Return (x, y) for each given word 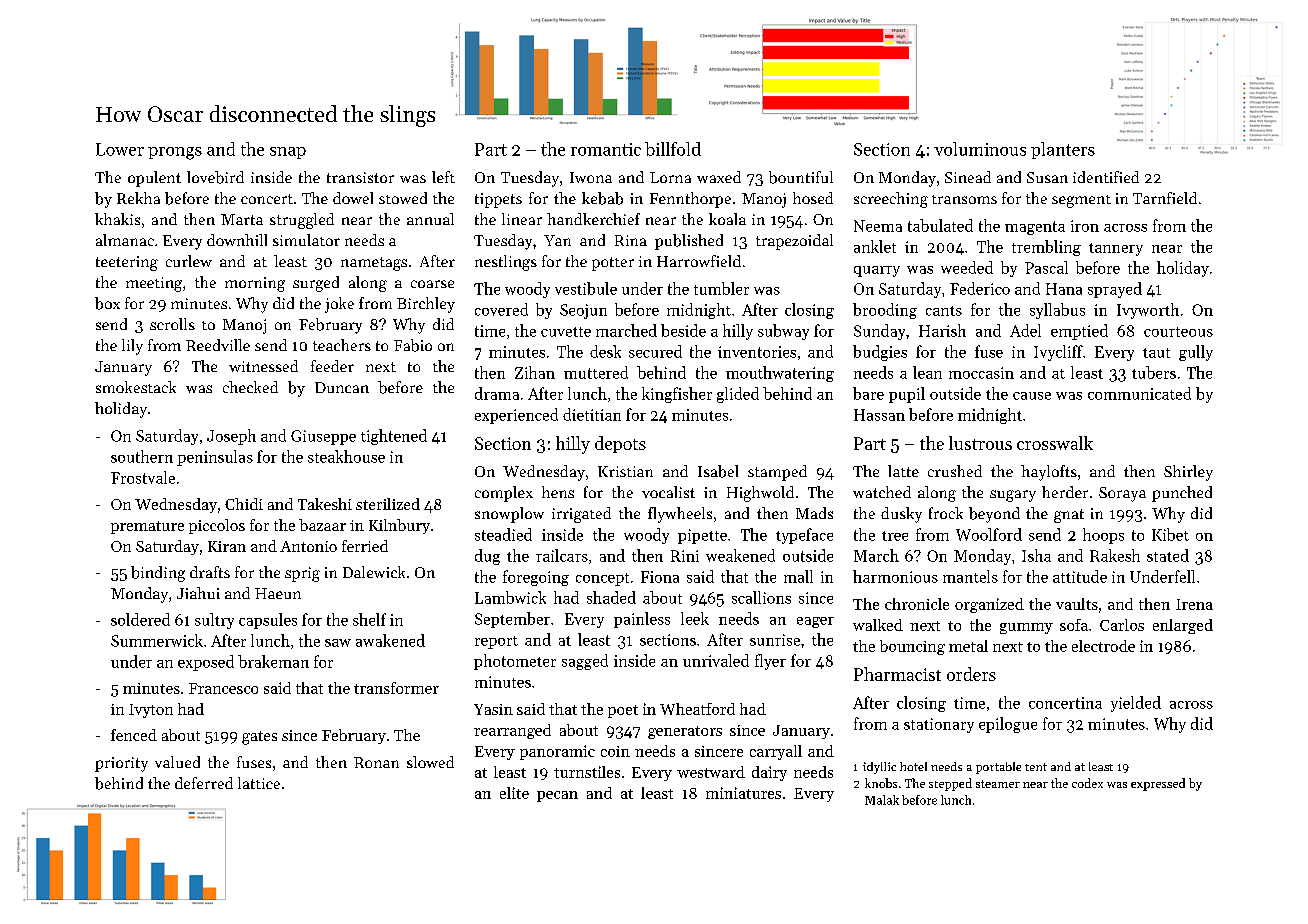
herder (1065, 492)
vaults (1077, 604)
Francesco (223, 688)
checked (250, 387)
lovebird (215, 177)
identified (1106, 177)
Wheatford (697, 709)
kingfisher (677, 395)
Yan (557, 240)
